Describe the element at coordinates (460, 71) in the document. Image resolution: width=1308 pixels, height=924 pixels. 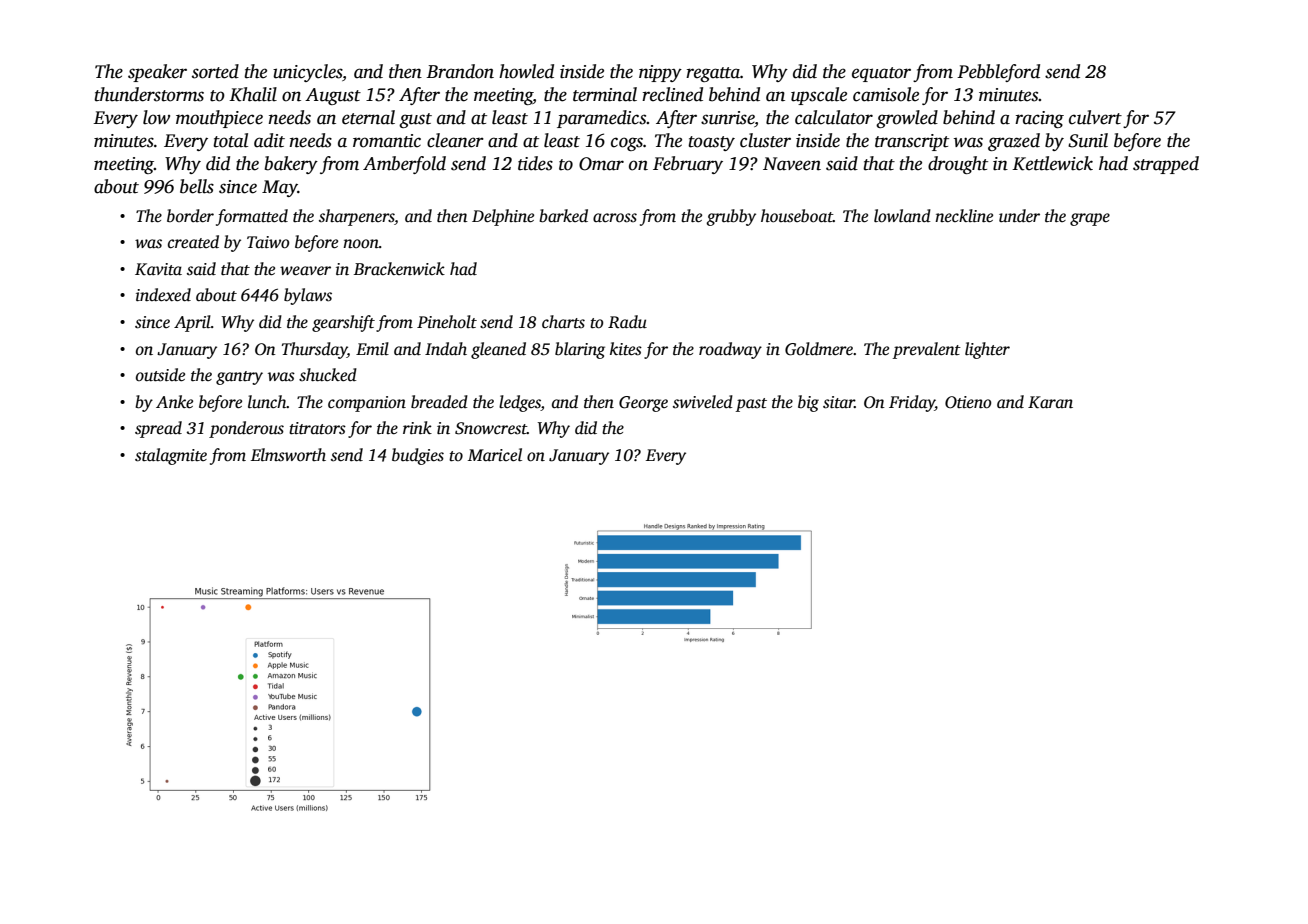
I see `Brandon` at that location.
